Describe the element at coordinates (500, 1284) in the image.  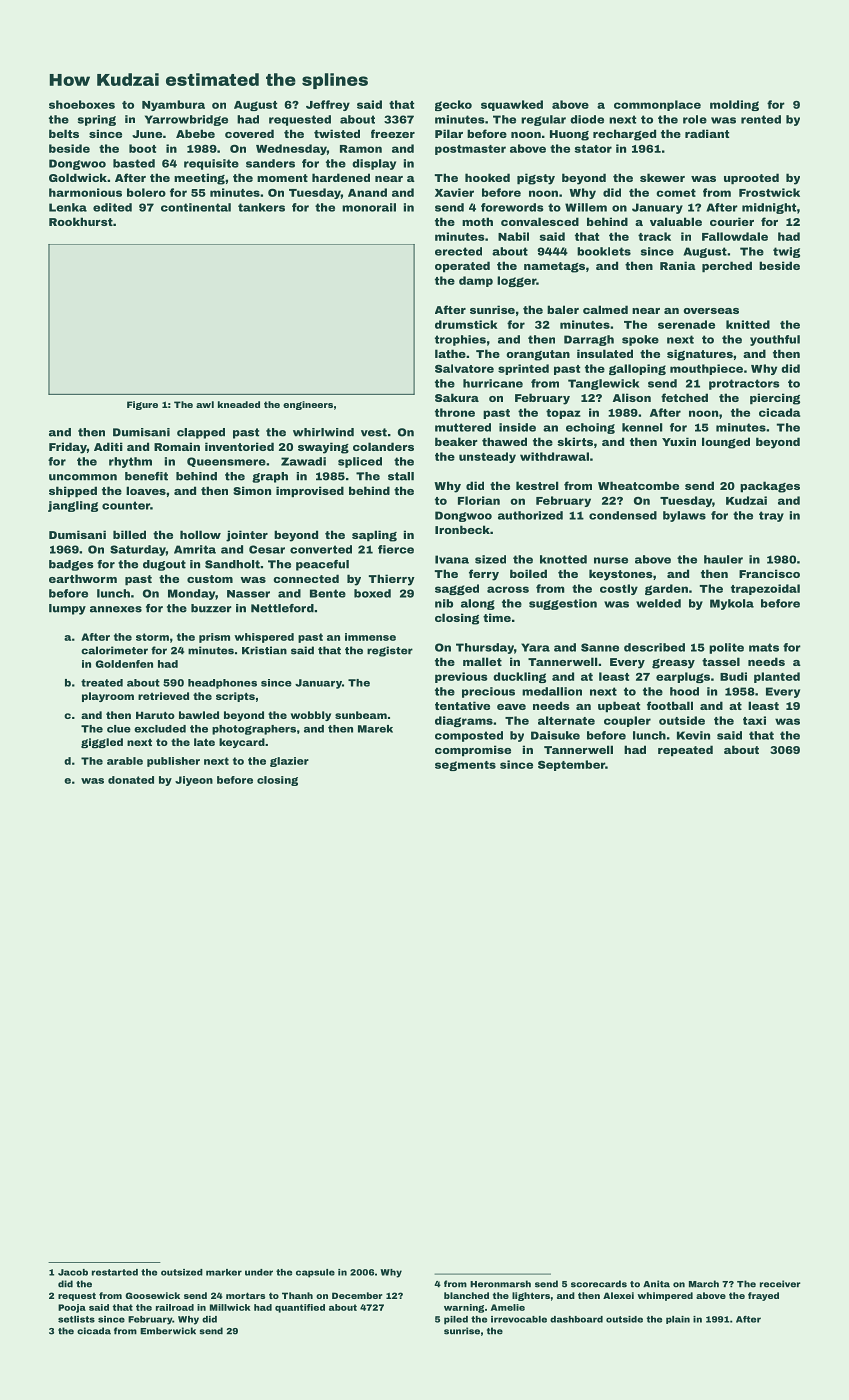
I see `Heronmarsh` at that location.
